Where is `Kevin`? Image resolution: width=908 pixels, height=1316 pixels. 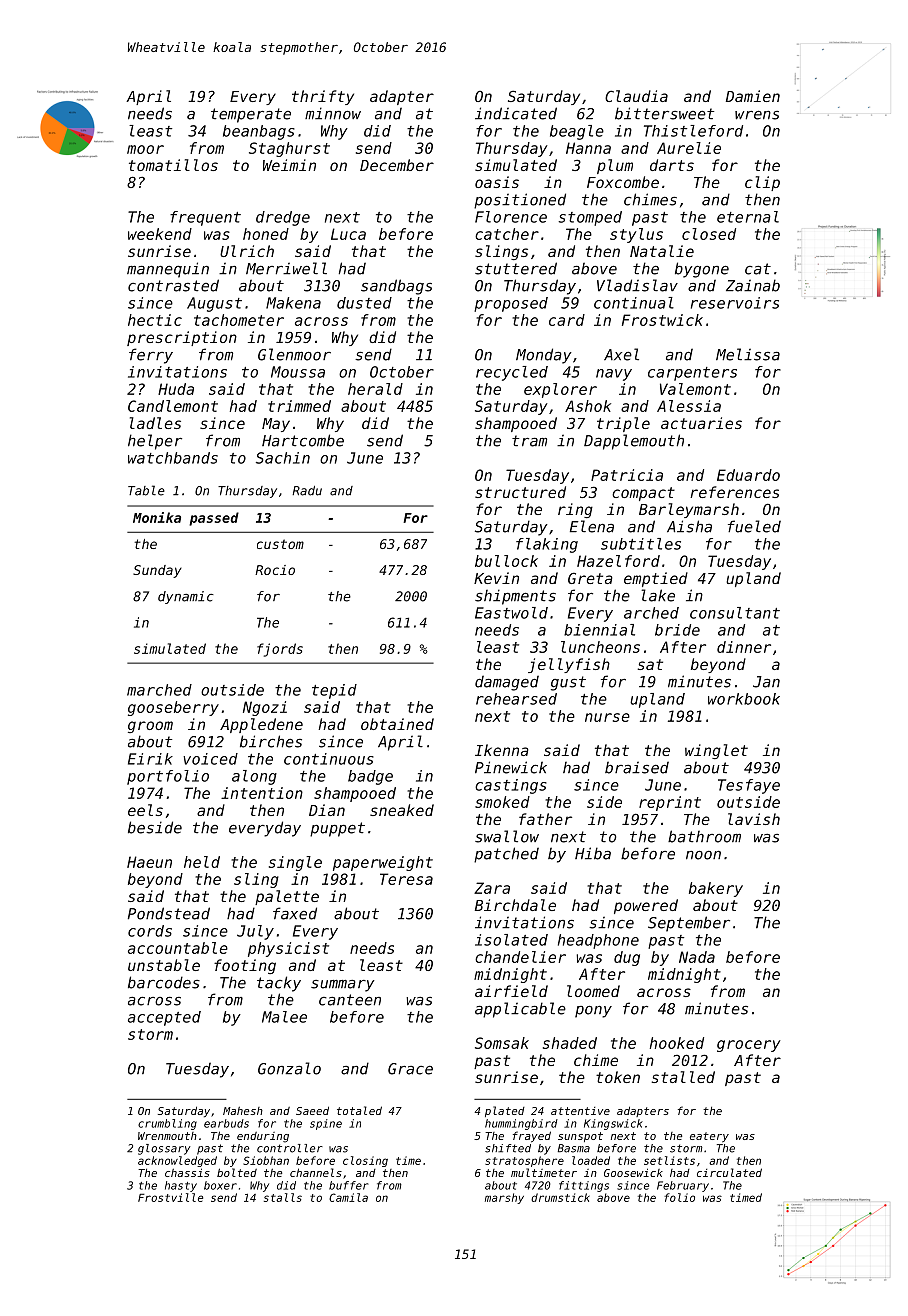 Kevin is located at coordinates (496, 578).
